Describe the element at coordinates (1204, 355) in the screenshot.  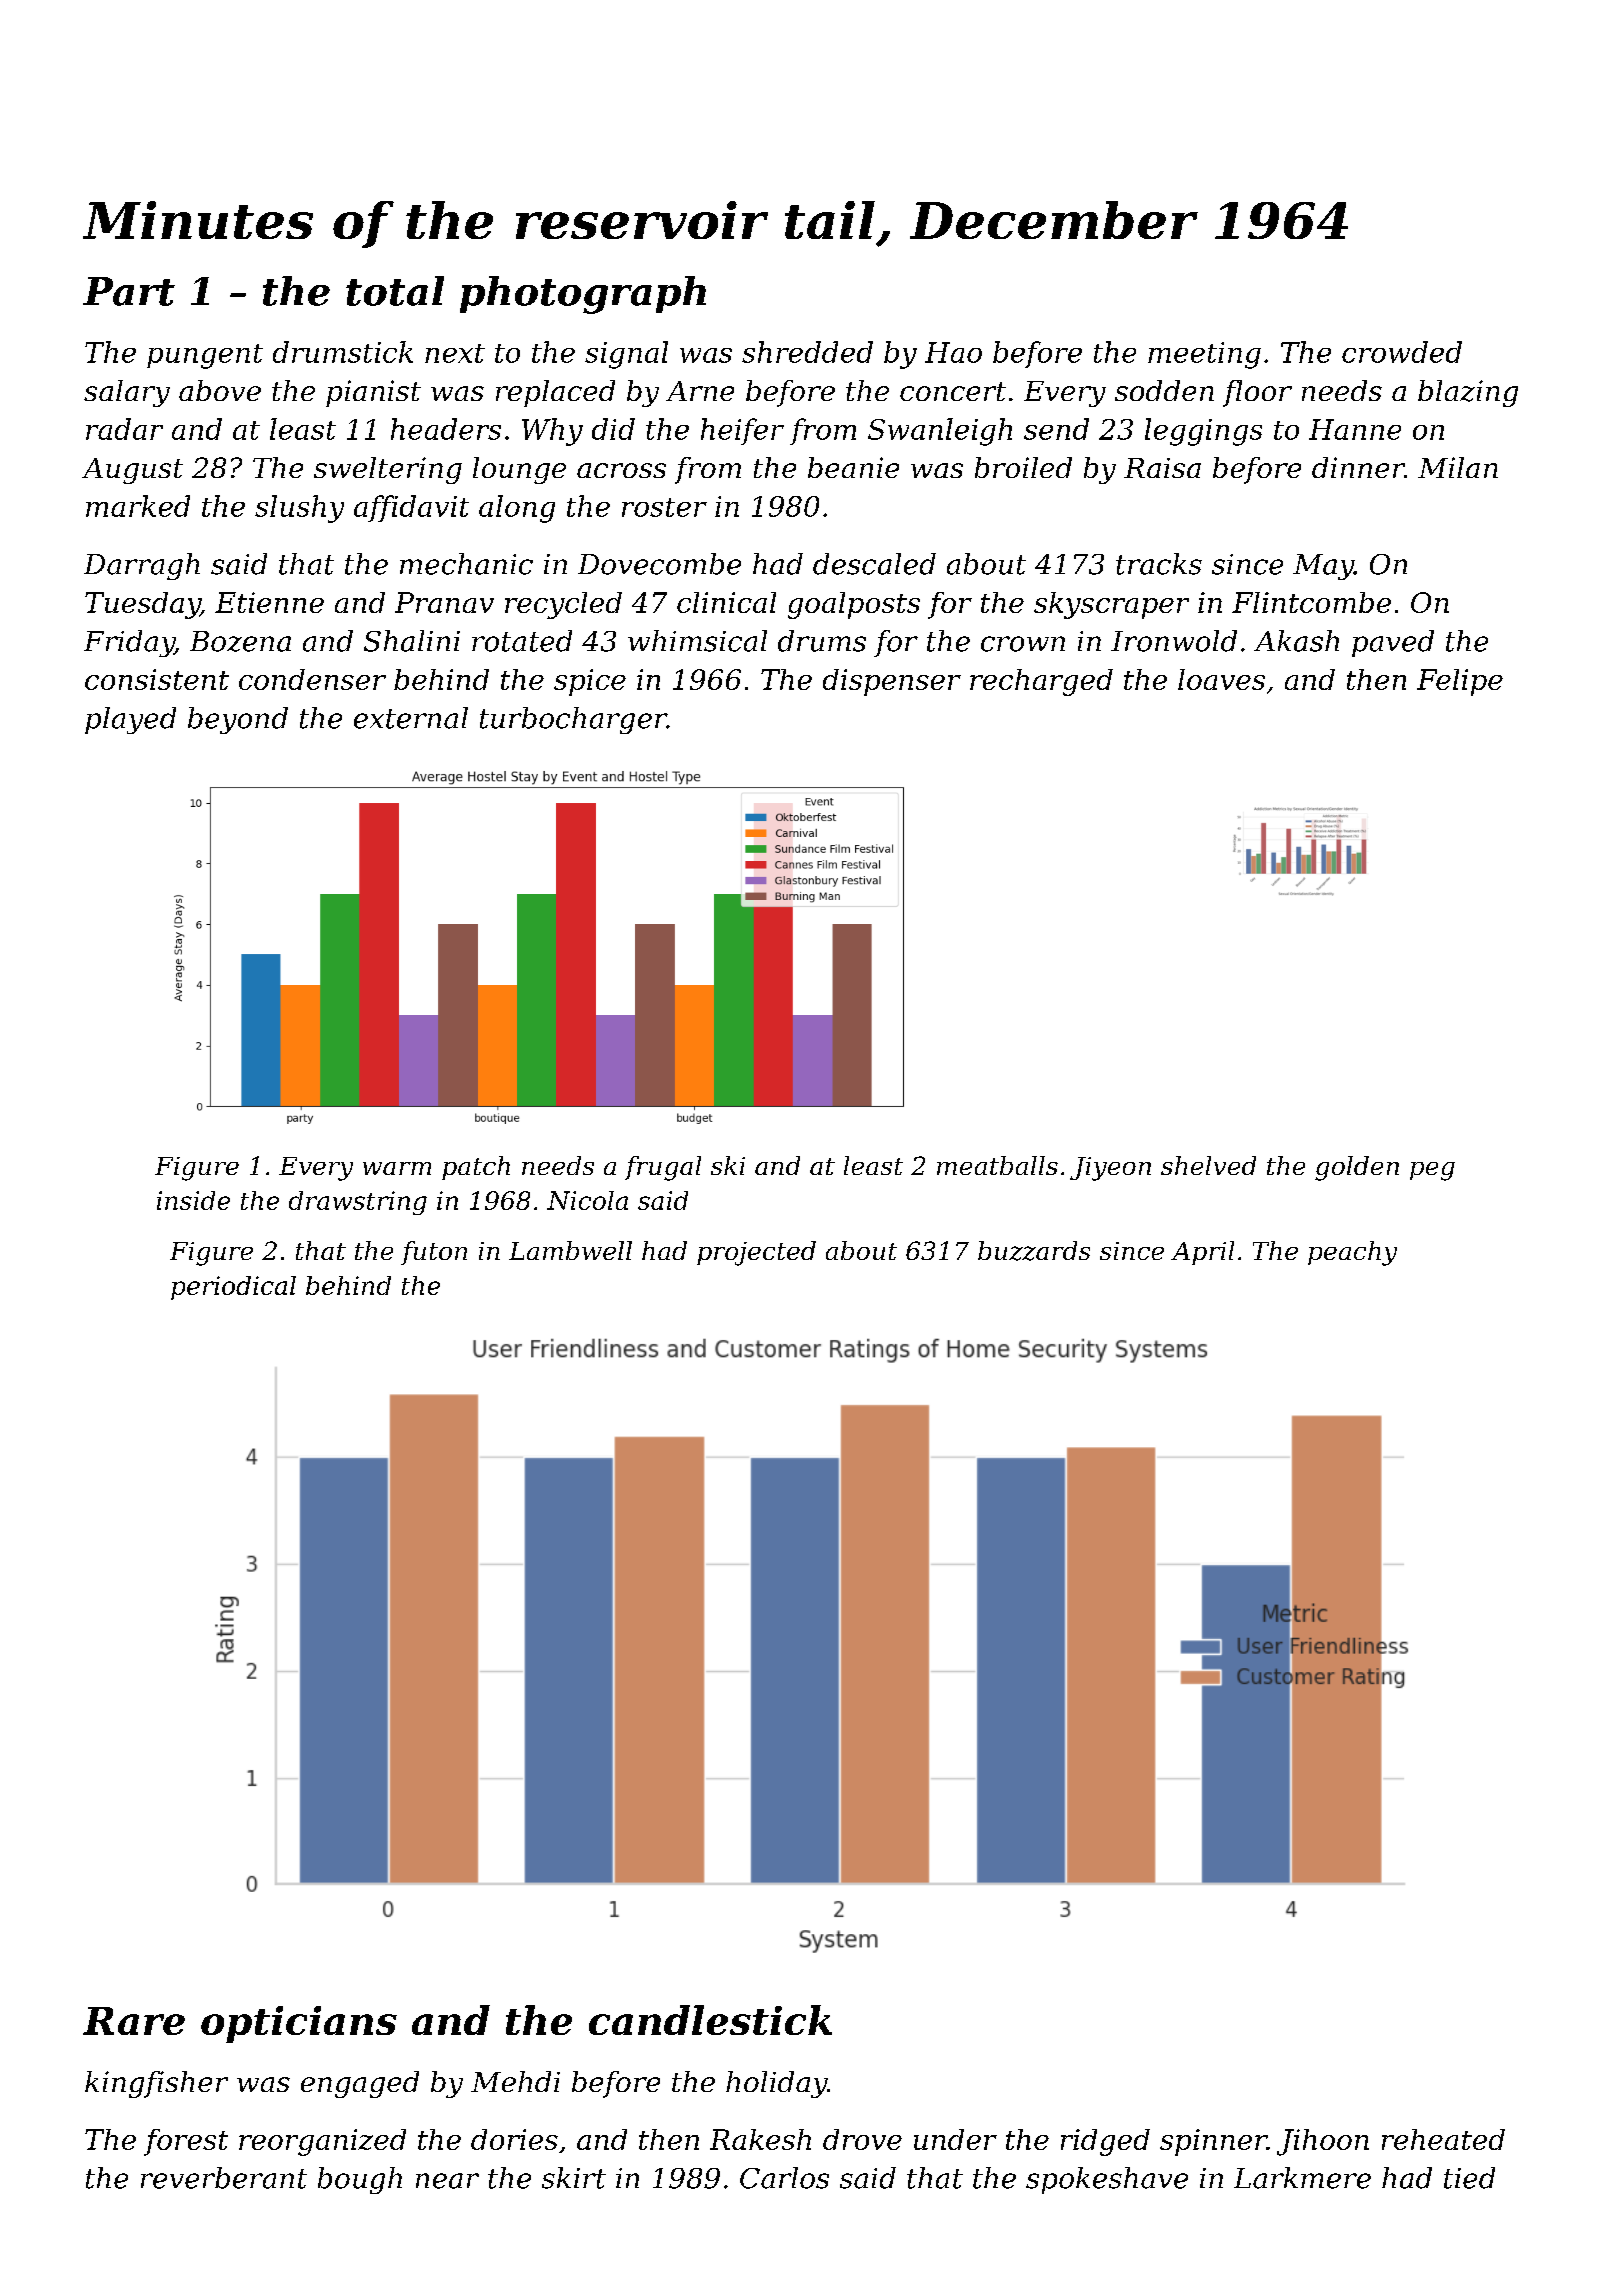
I see `meeting` at that location.
